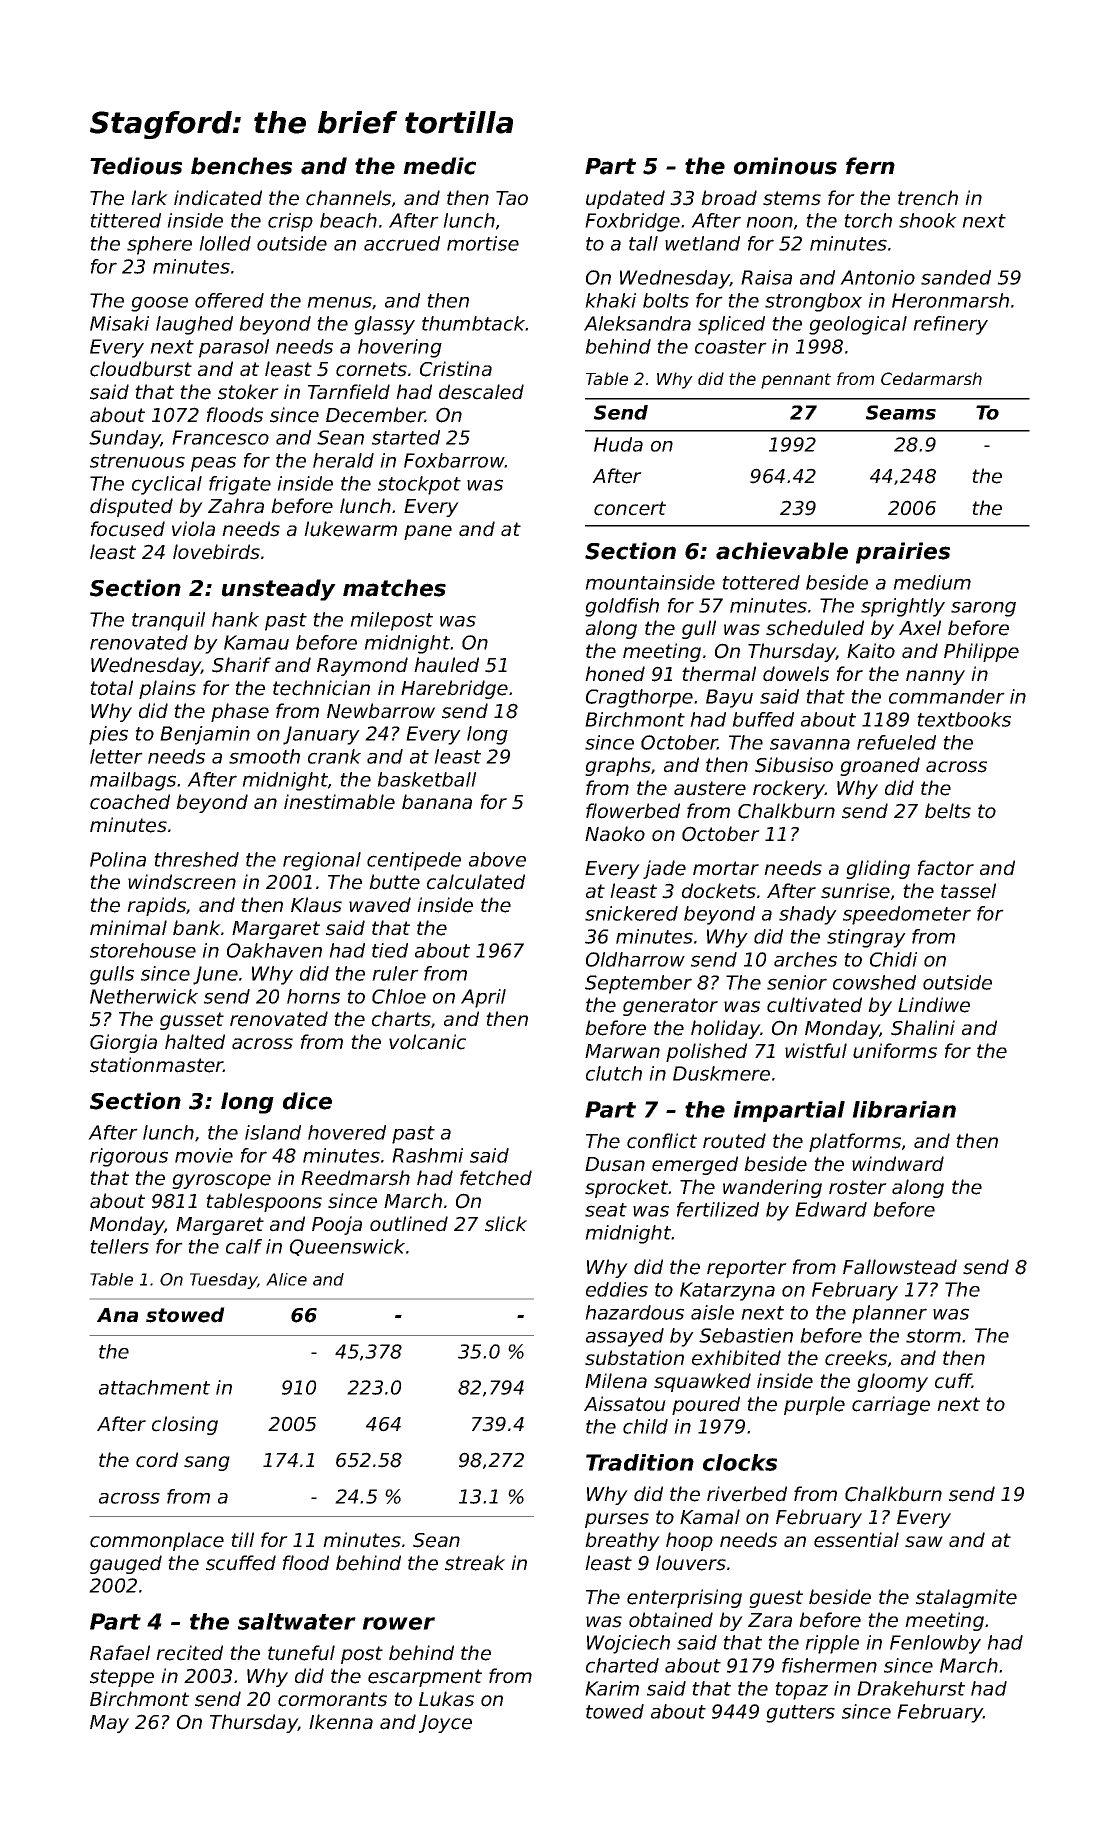 This screenshot has width=1119, height=1843. Describe the element at coordinates (671, 1620) in the screenshot. I see `obtained` at that location.
